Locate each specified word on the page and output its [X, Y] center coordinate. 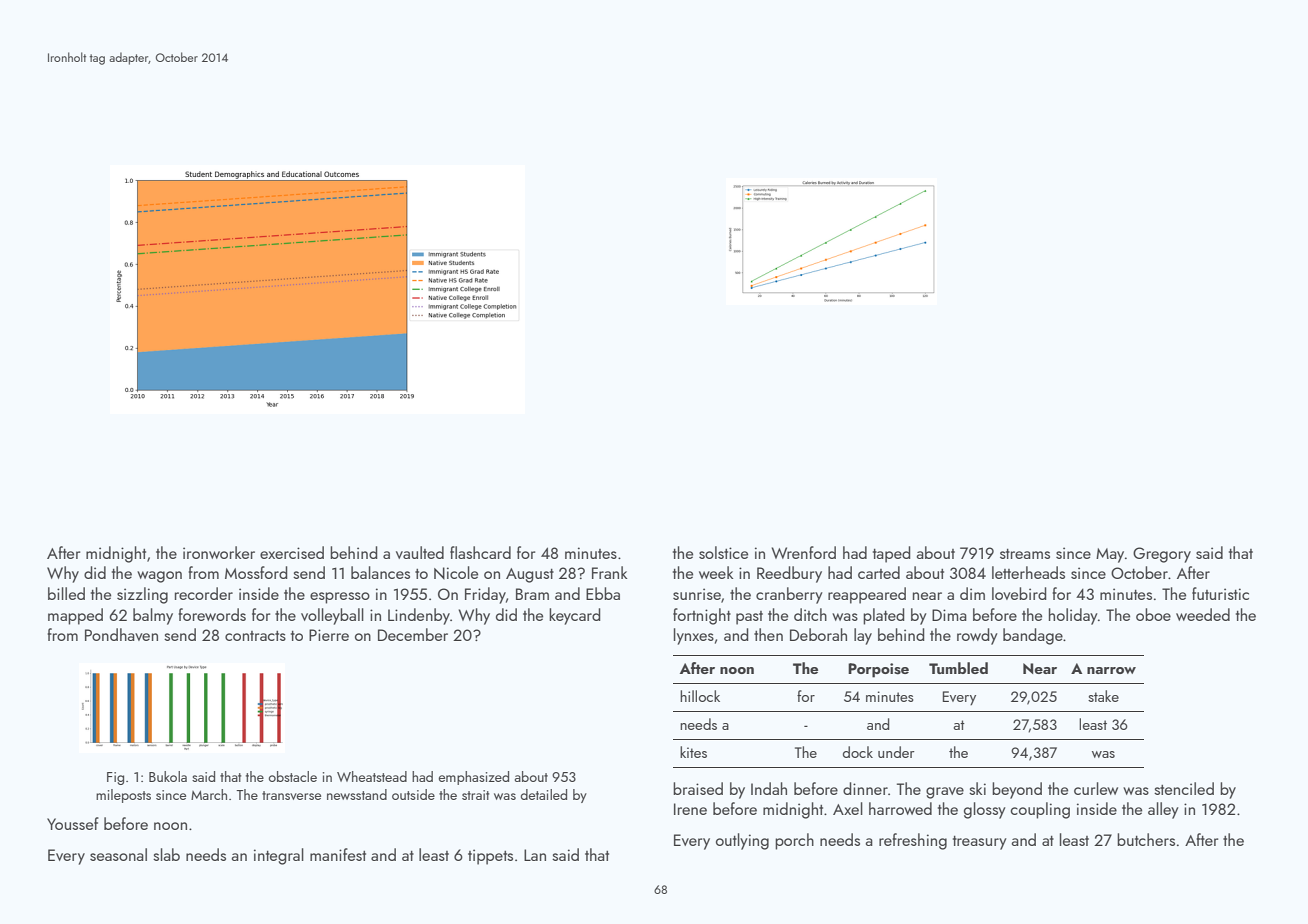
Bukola [168, 776]
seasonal [118, 854]
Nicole [456, 573]
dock [858, 752]
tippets [490, 857]
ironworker [219, 552]
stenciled [1184, 788]
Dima [949, 615]
